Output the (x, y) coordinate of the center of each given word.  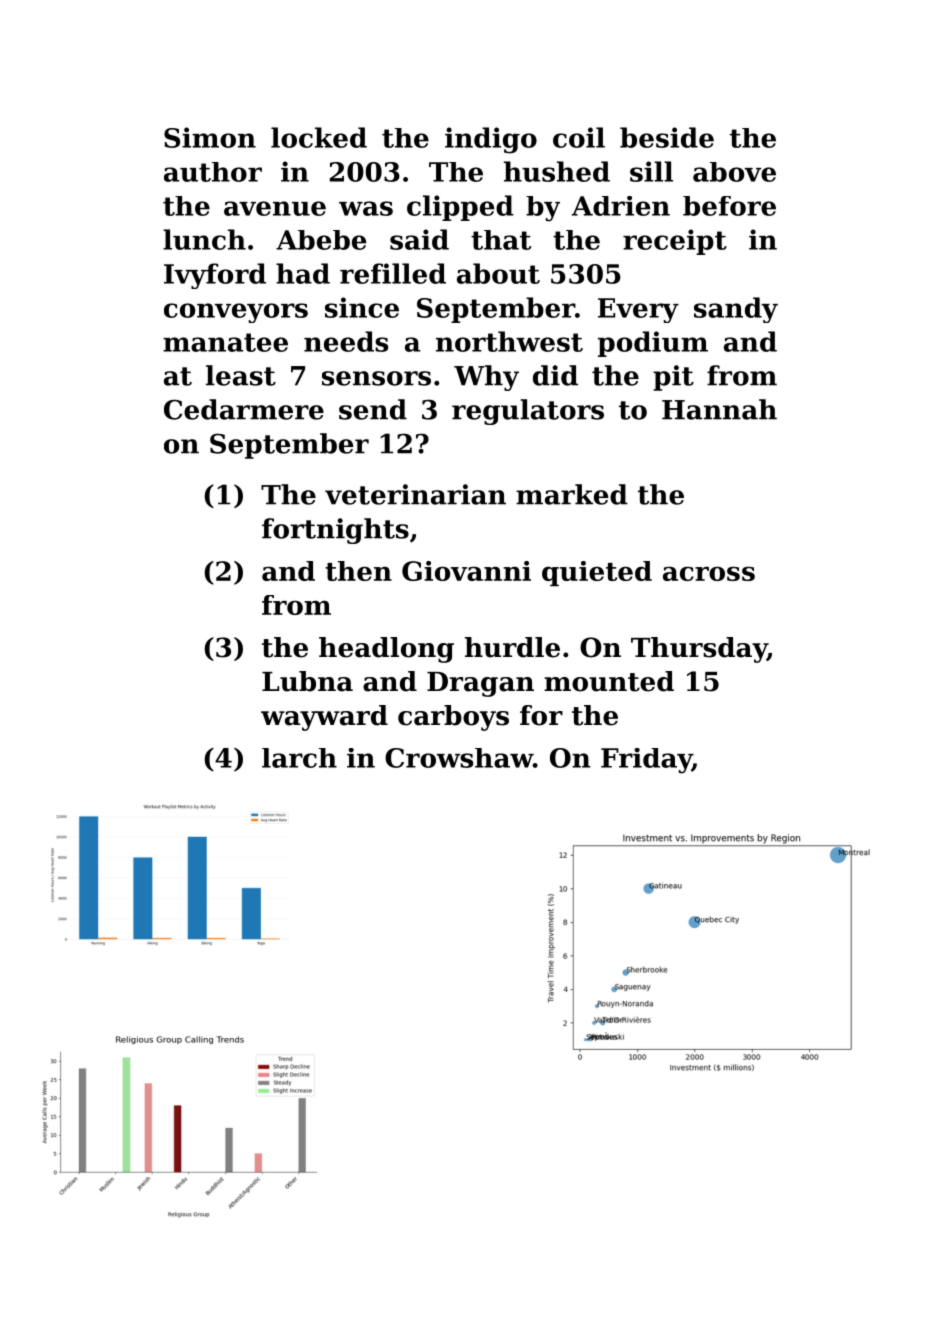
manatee (225, 342)
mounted (609, 681)
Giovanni (466, 571)
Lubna (307, 681)
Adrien (621, 206)
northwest (509, 341)
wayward (324, 718)
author (213, 172)
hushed (557, 171)
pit (673, 378)
